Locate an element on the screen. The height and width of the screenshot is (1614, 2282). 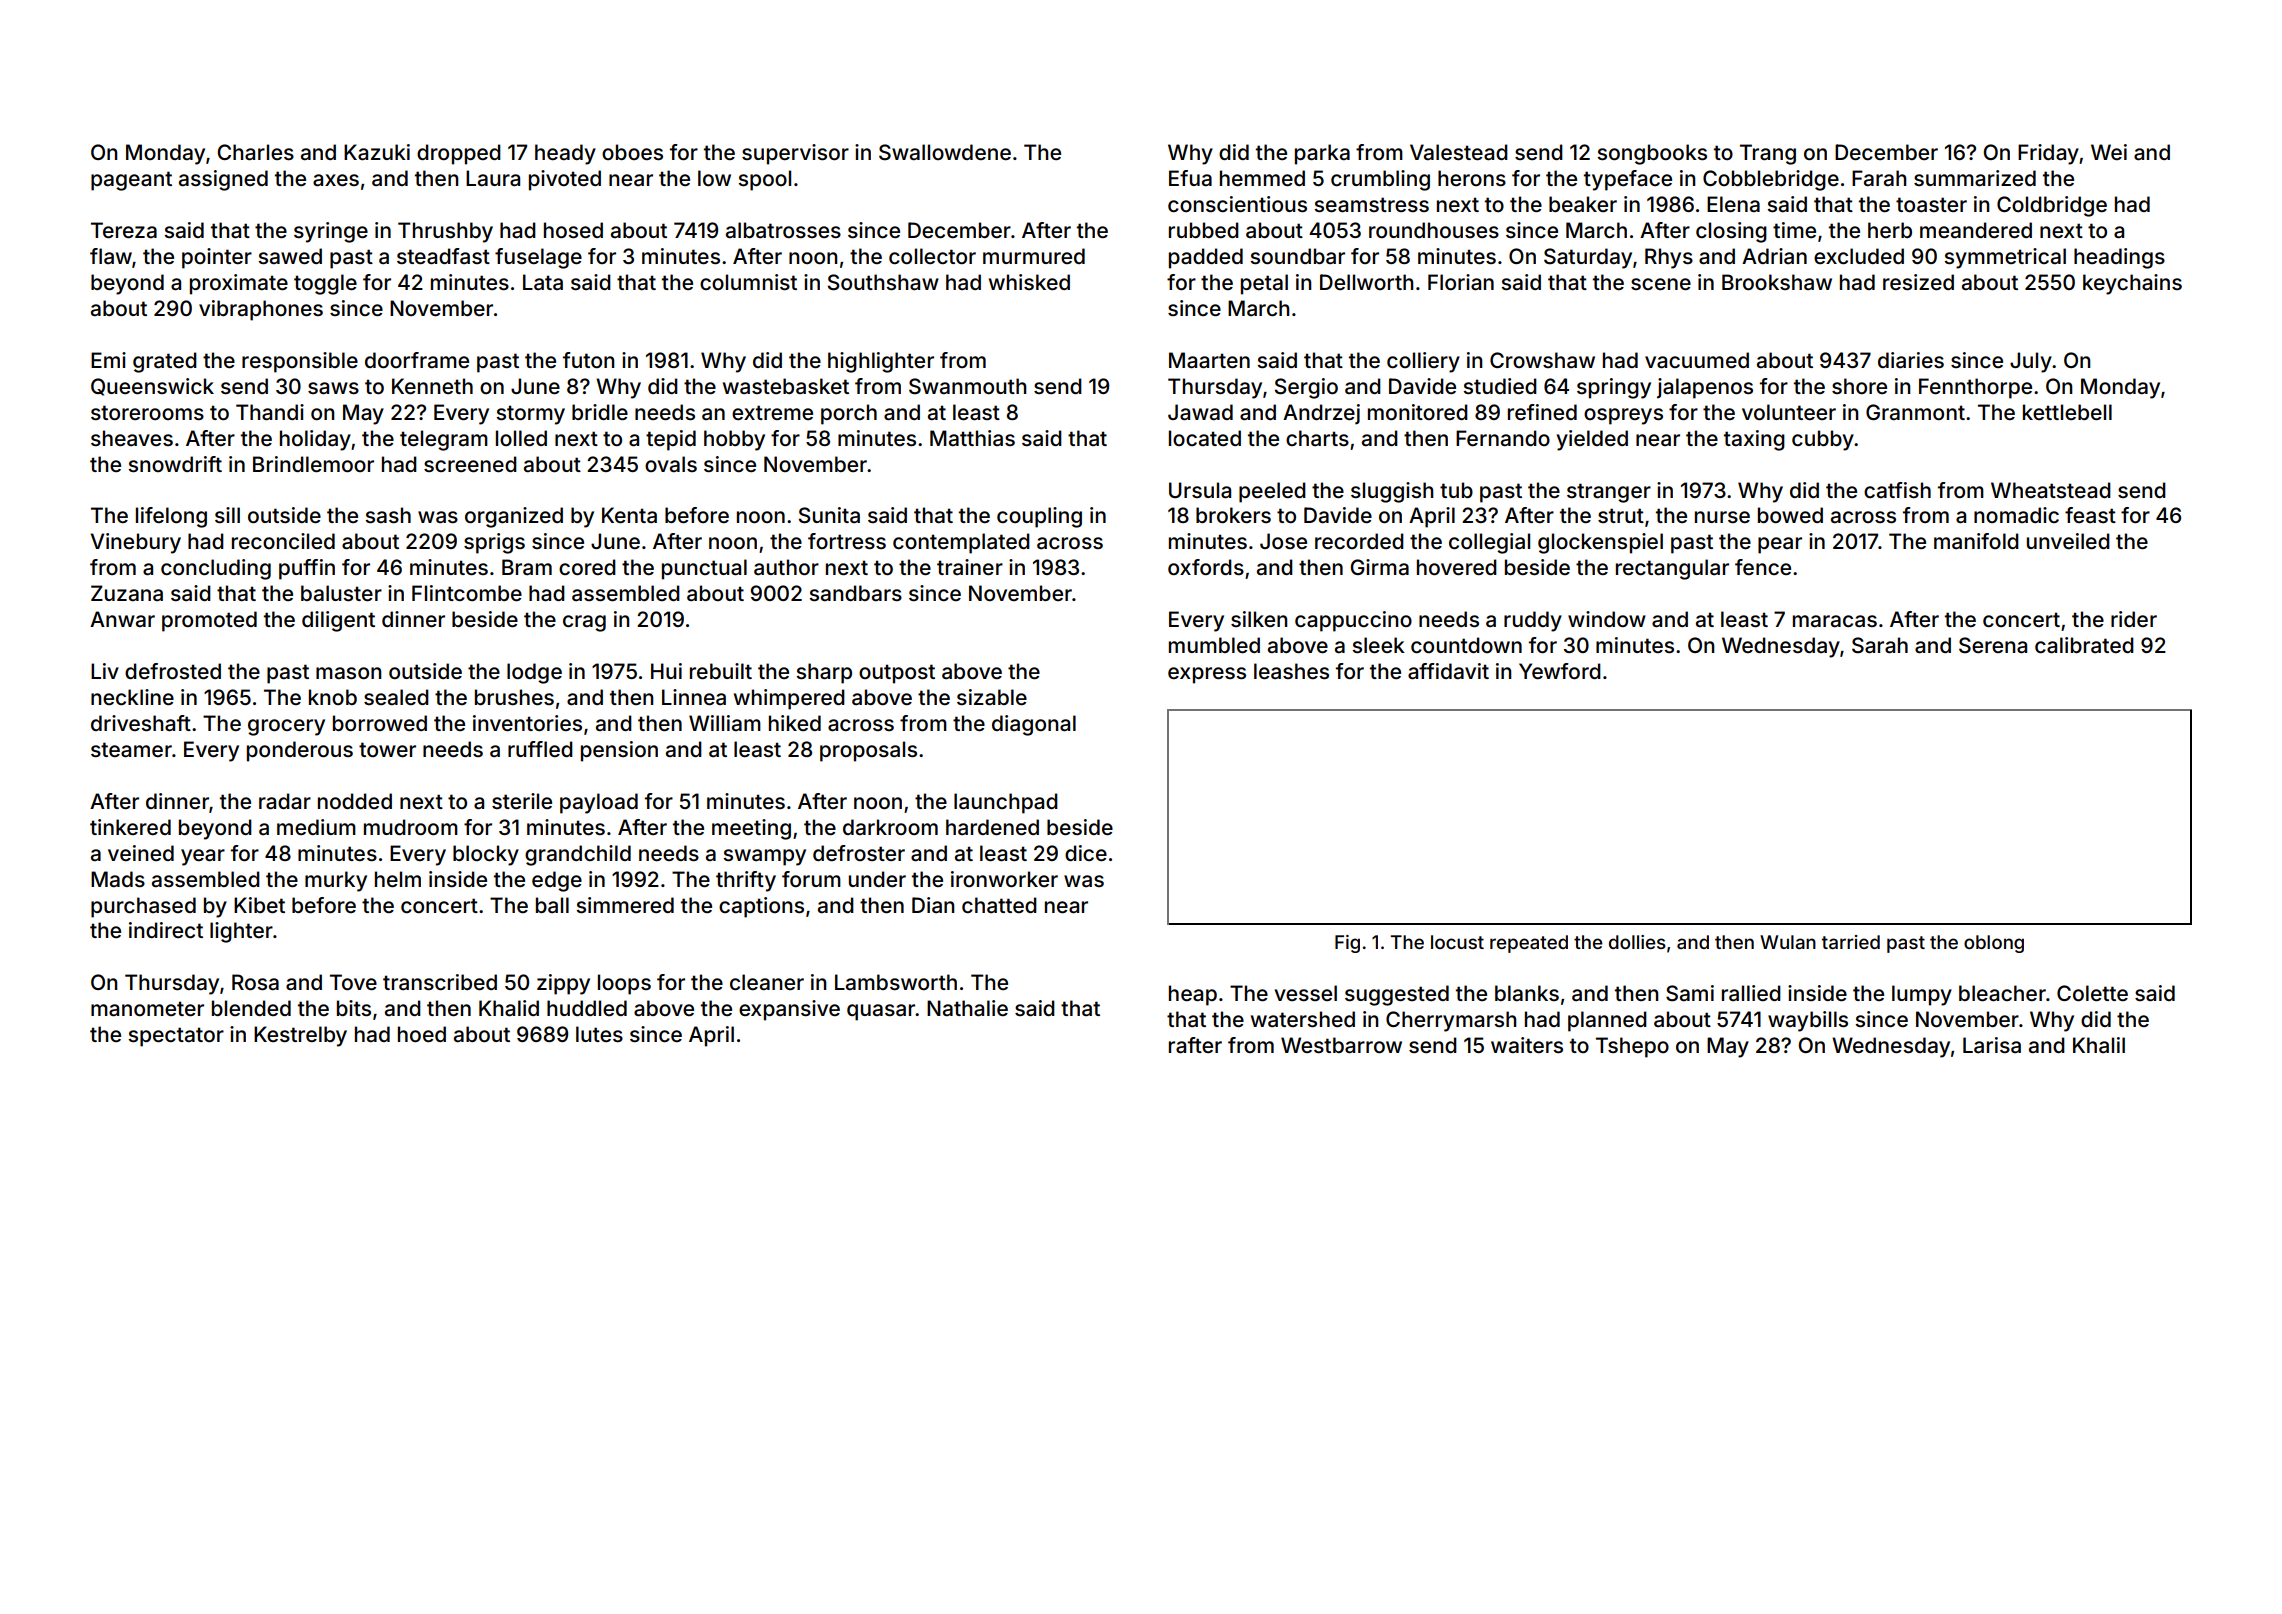
dice is located at coordinates (1086, 853).
